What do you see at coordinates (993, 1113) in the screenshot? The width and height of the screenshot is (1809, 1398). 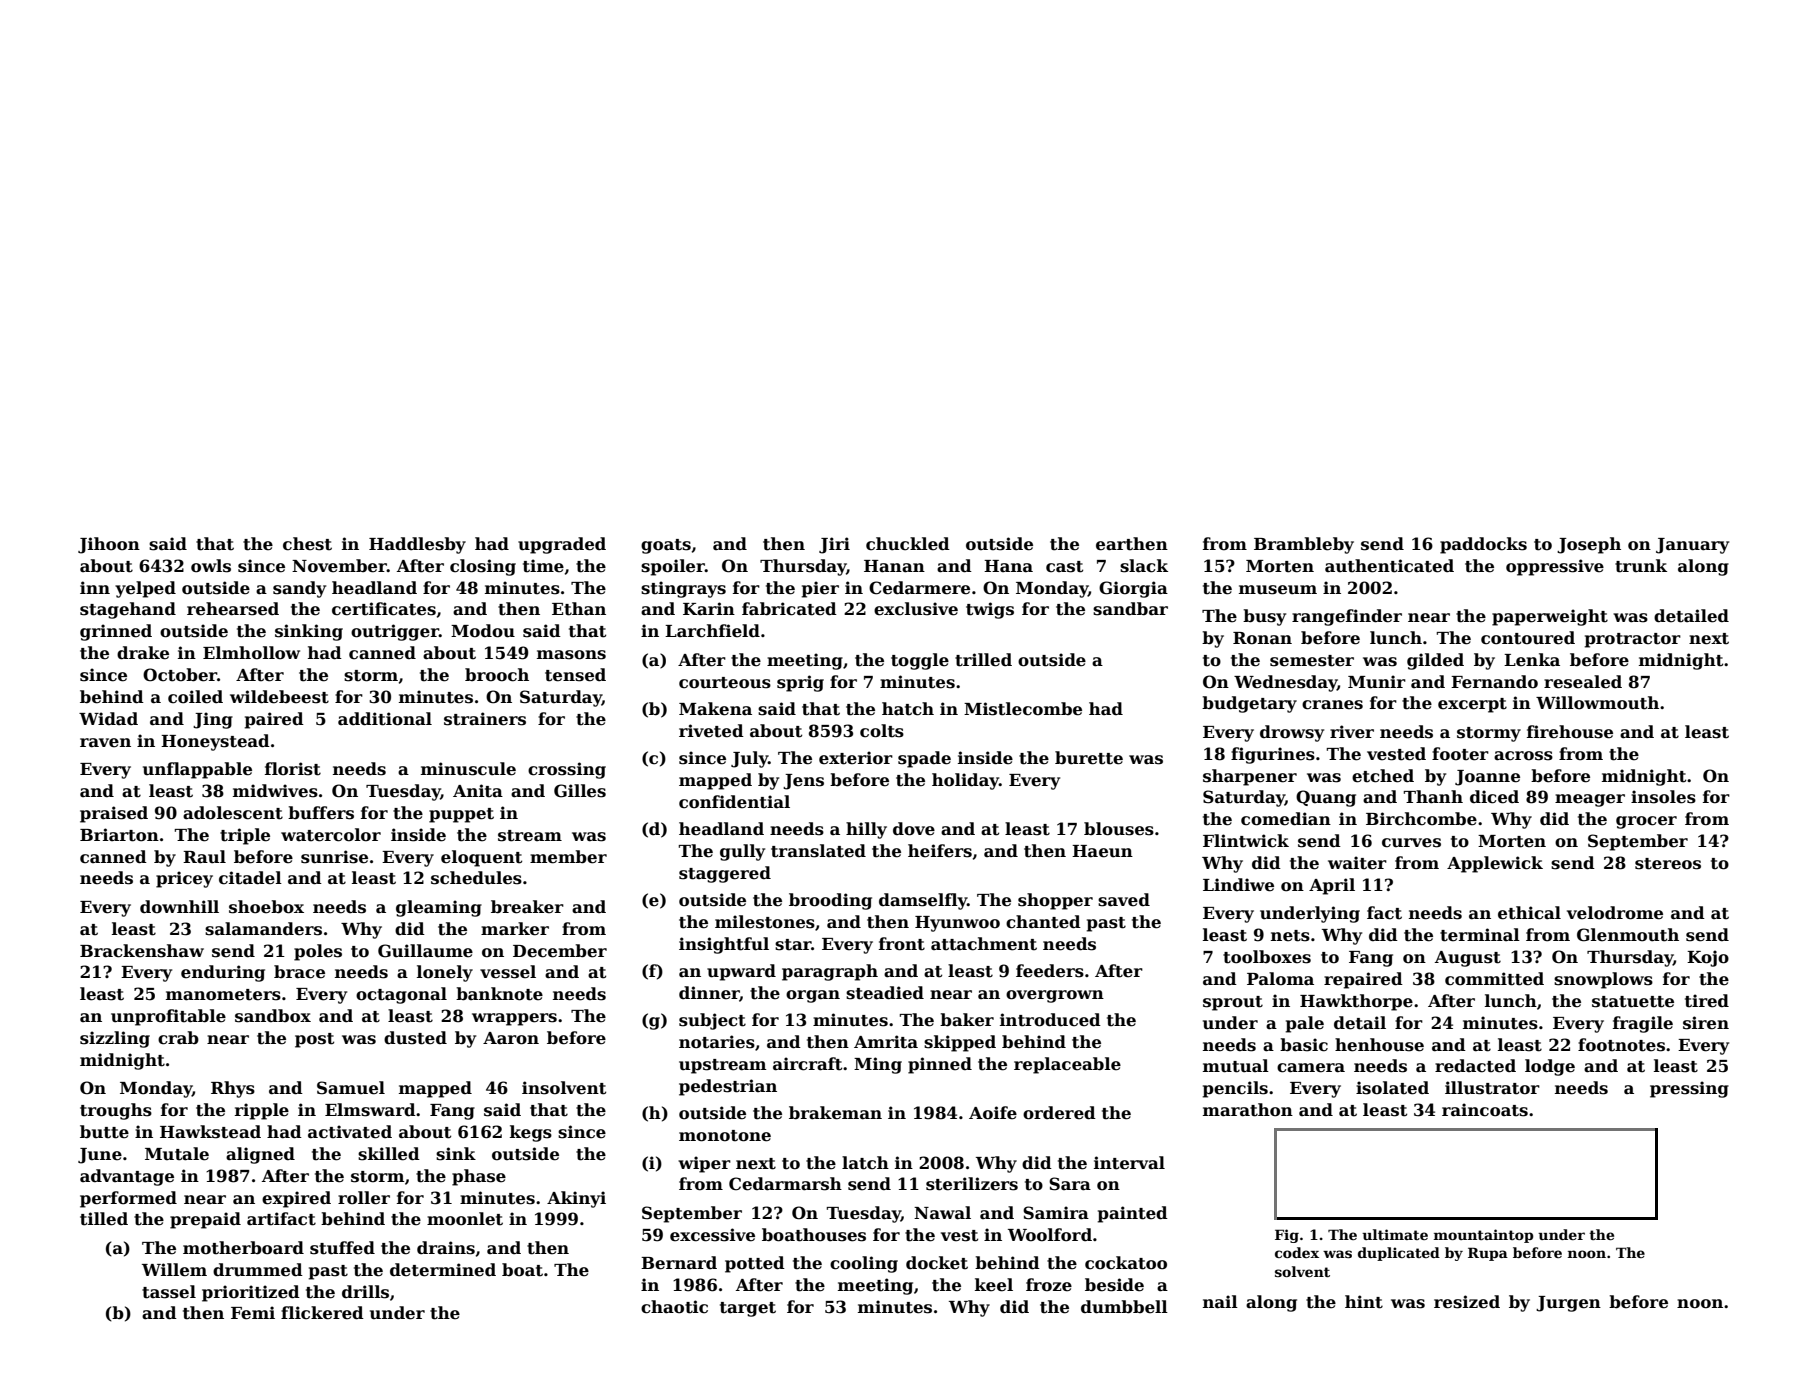 I see `Aoife` at bounding box center [993, 1113].
